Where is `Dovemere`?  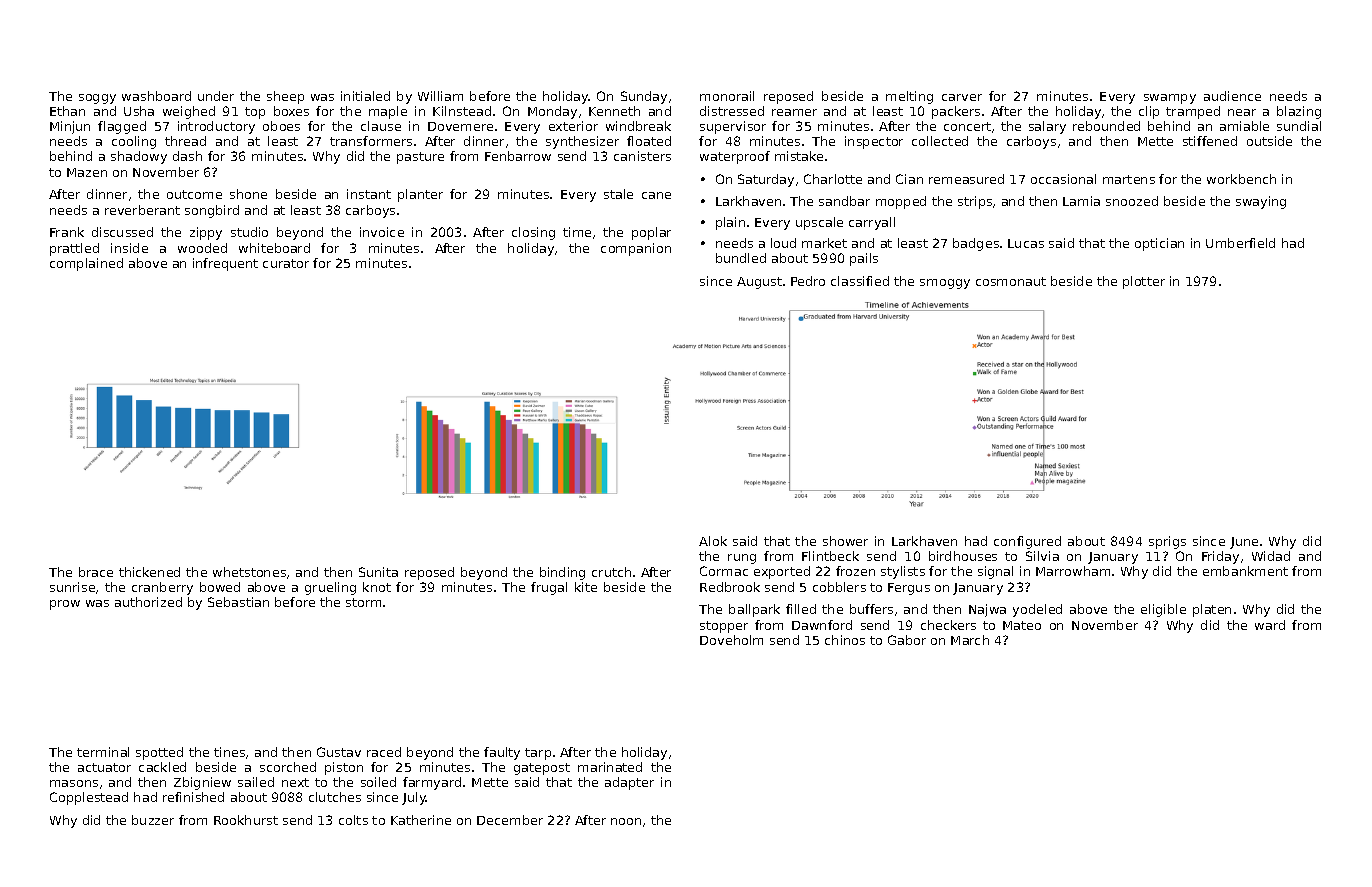 Dovemere is located at coordinates (460, 126).
